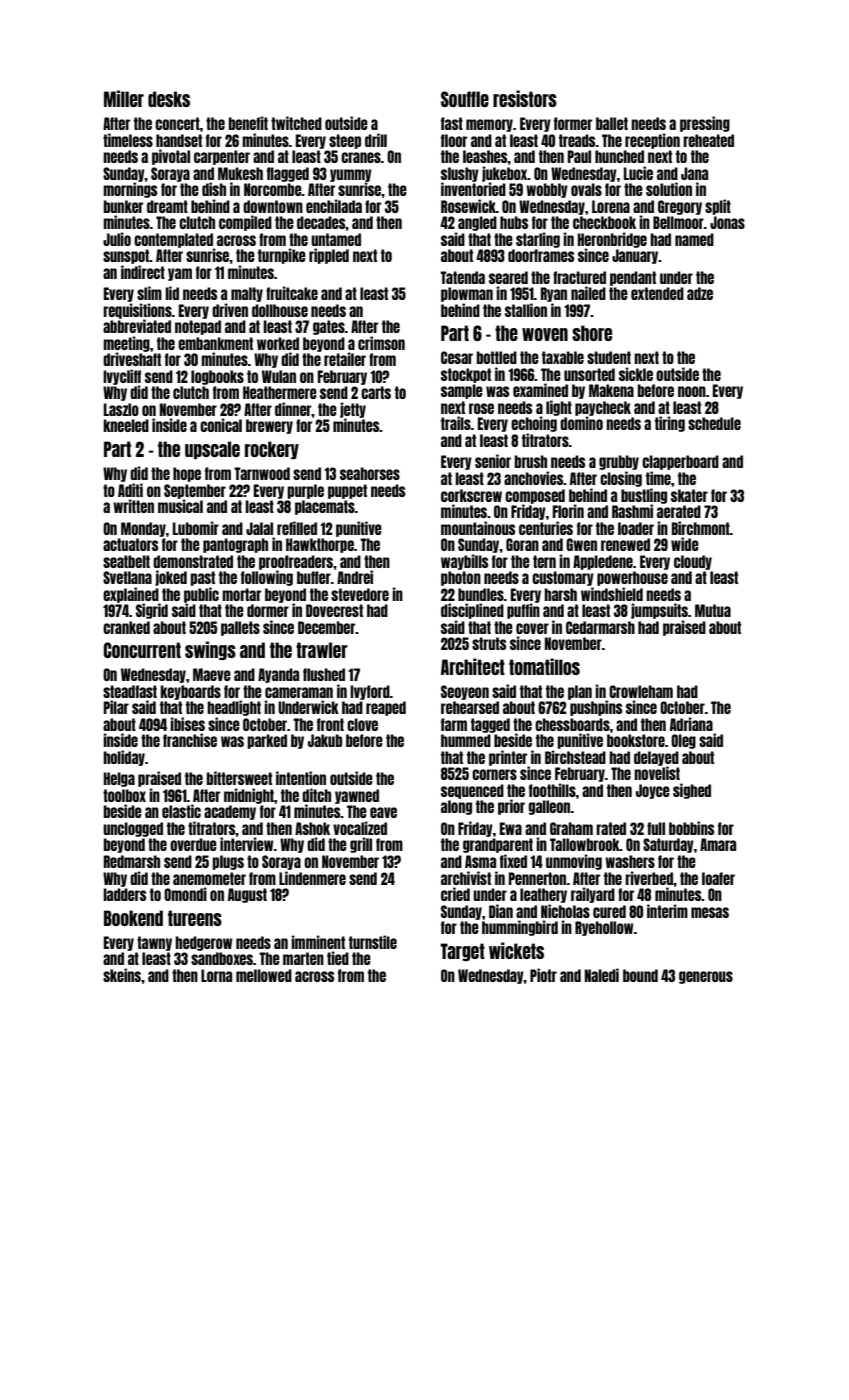  Describe the element at coordinates (329, 256) in the screenshot. I see `rippled` at that location.
